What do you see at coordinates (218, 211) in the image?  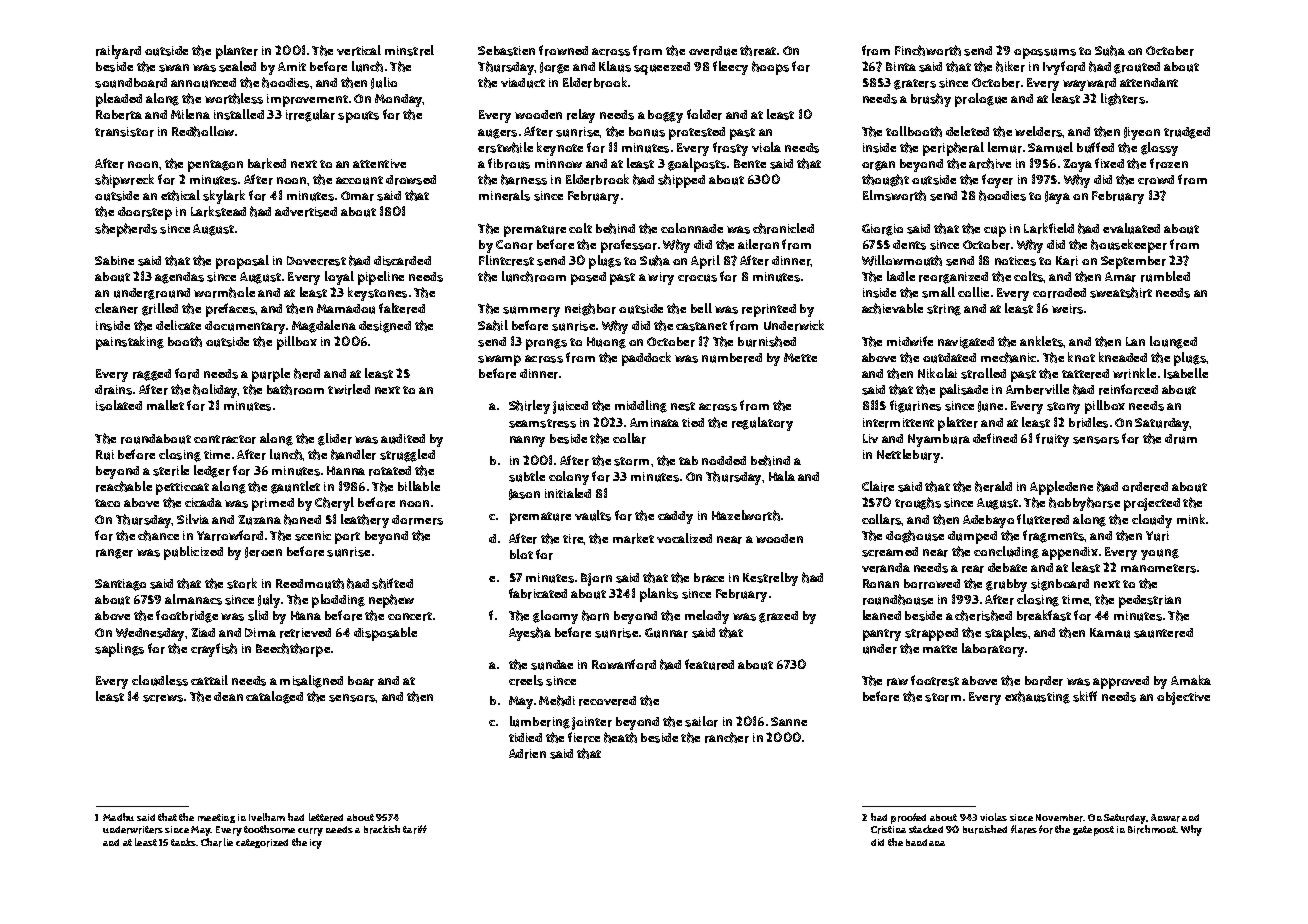 I see `Larkstead` at bounding box center [218, 211].
